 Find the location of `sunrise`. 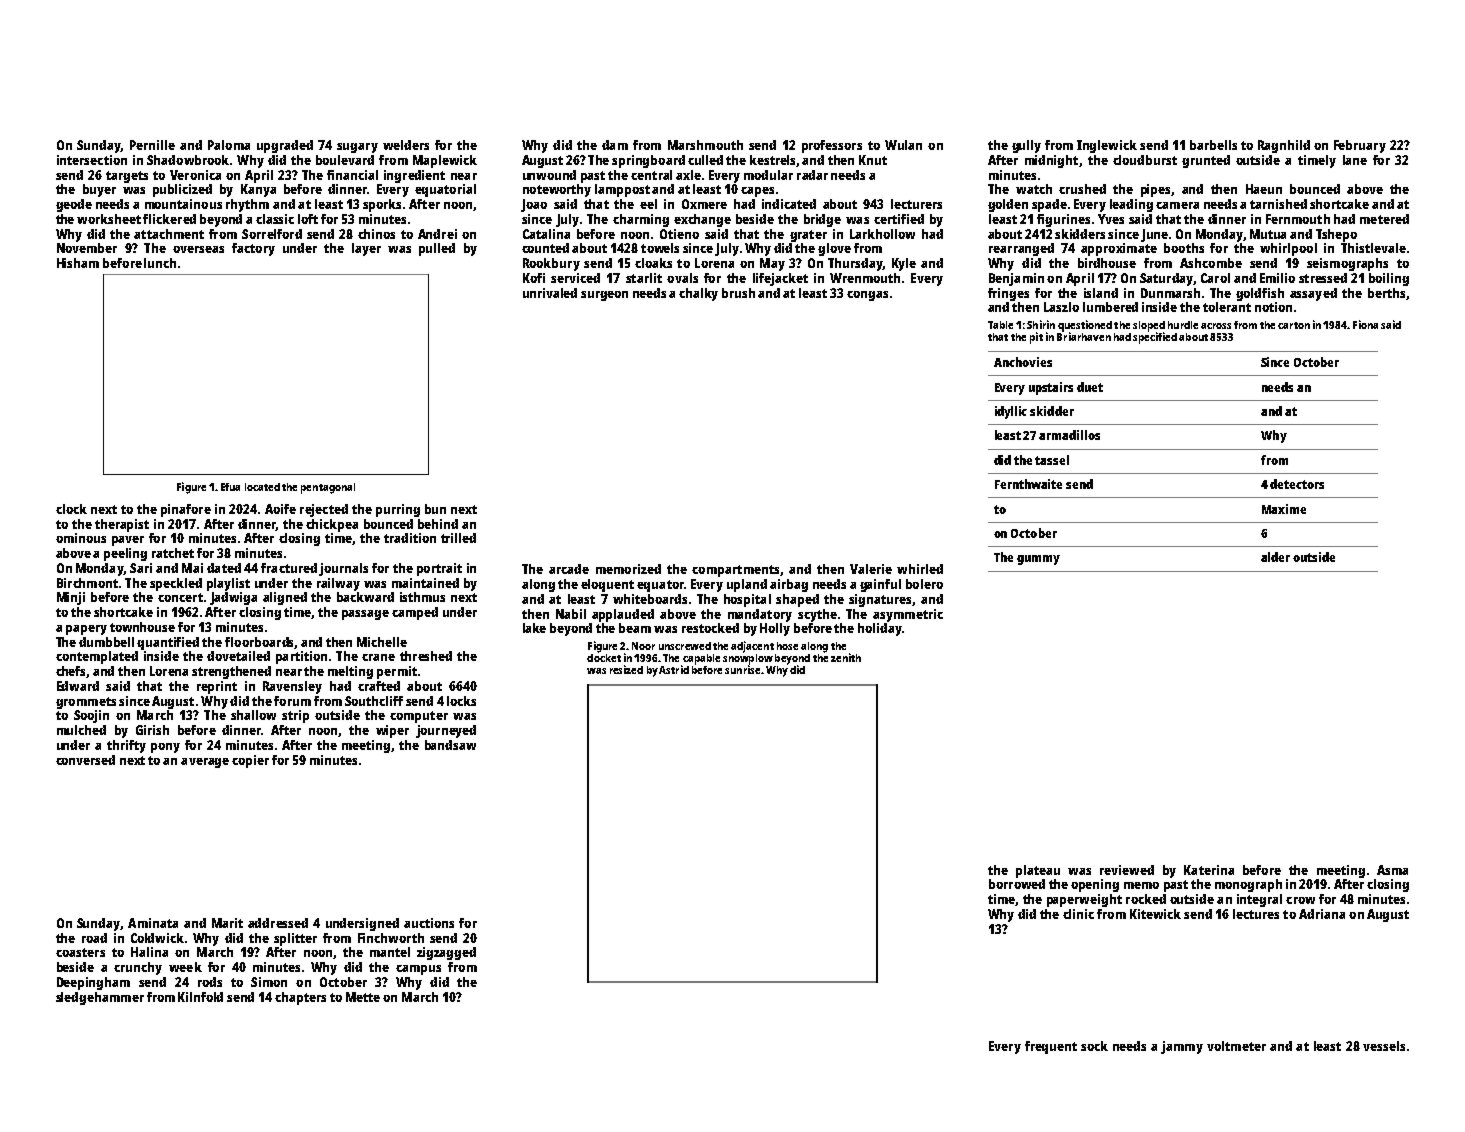

sunrise is located at coordinates (742, 669).
